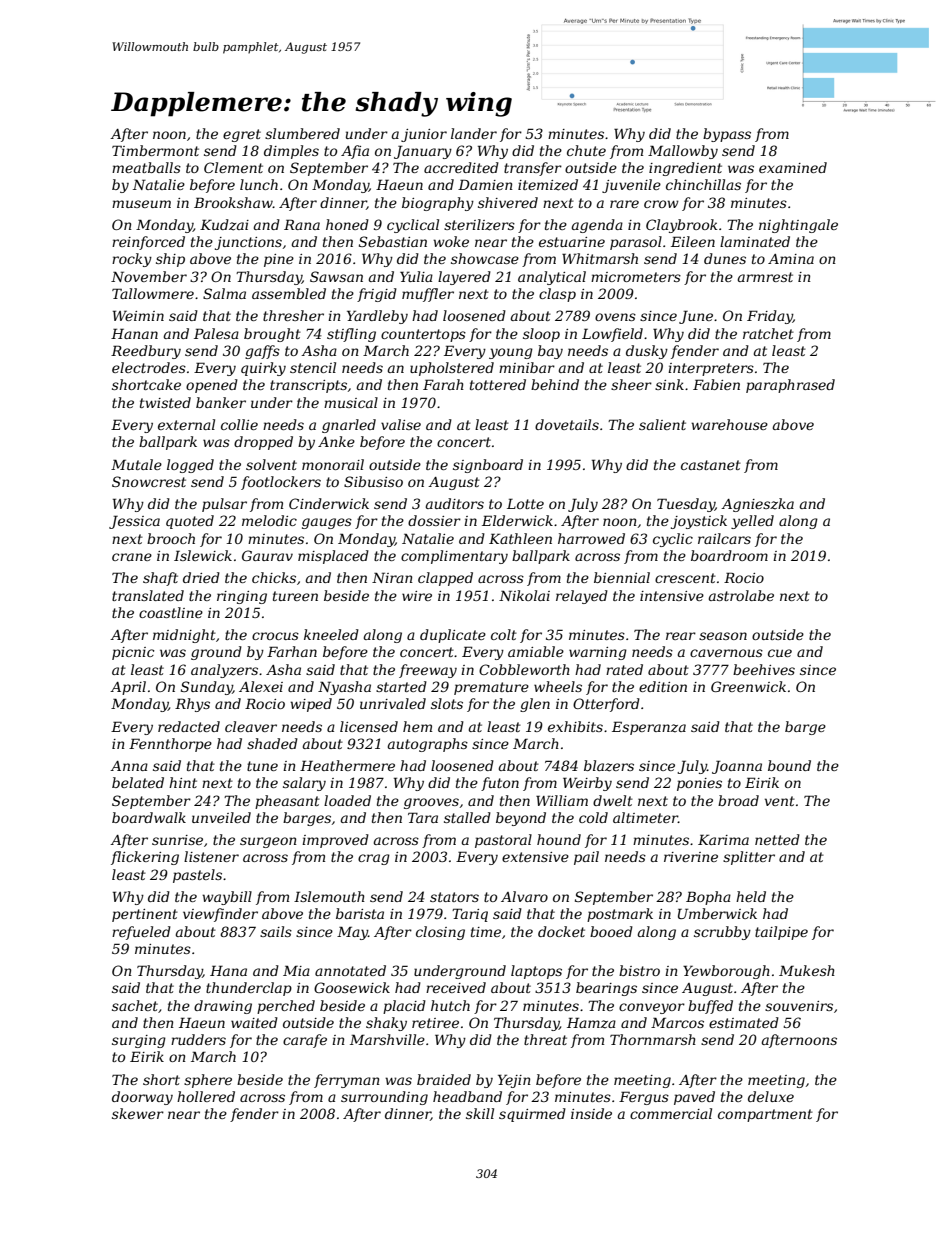 The height and width of the document is (1233, 952). I want to click on midnight, so click(184, 636).
